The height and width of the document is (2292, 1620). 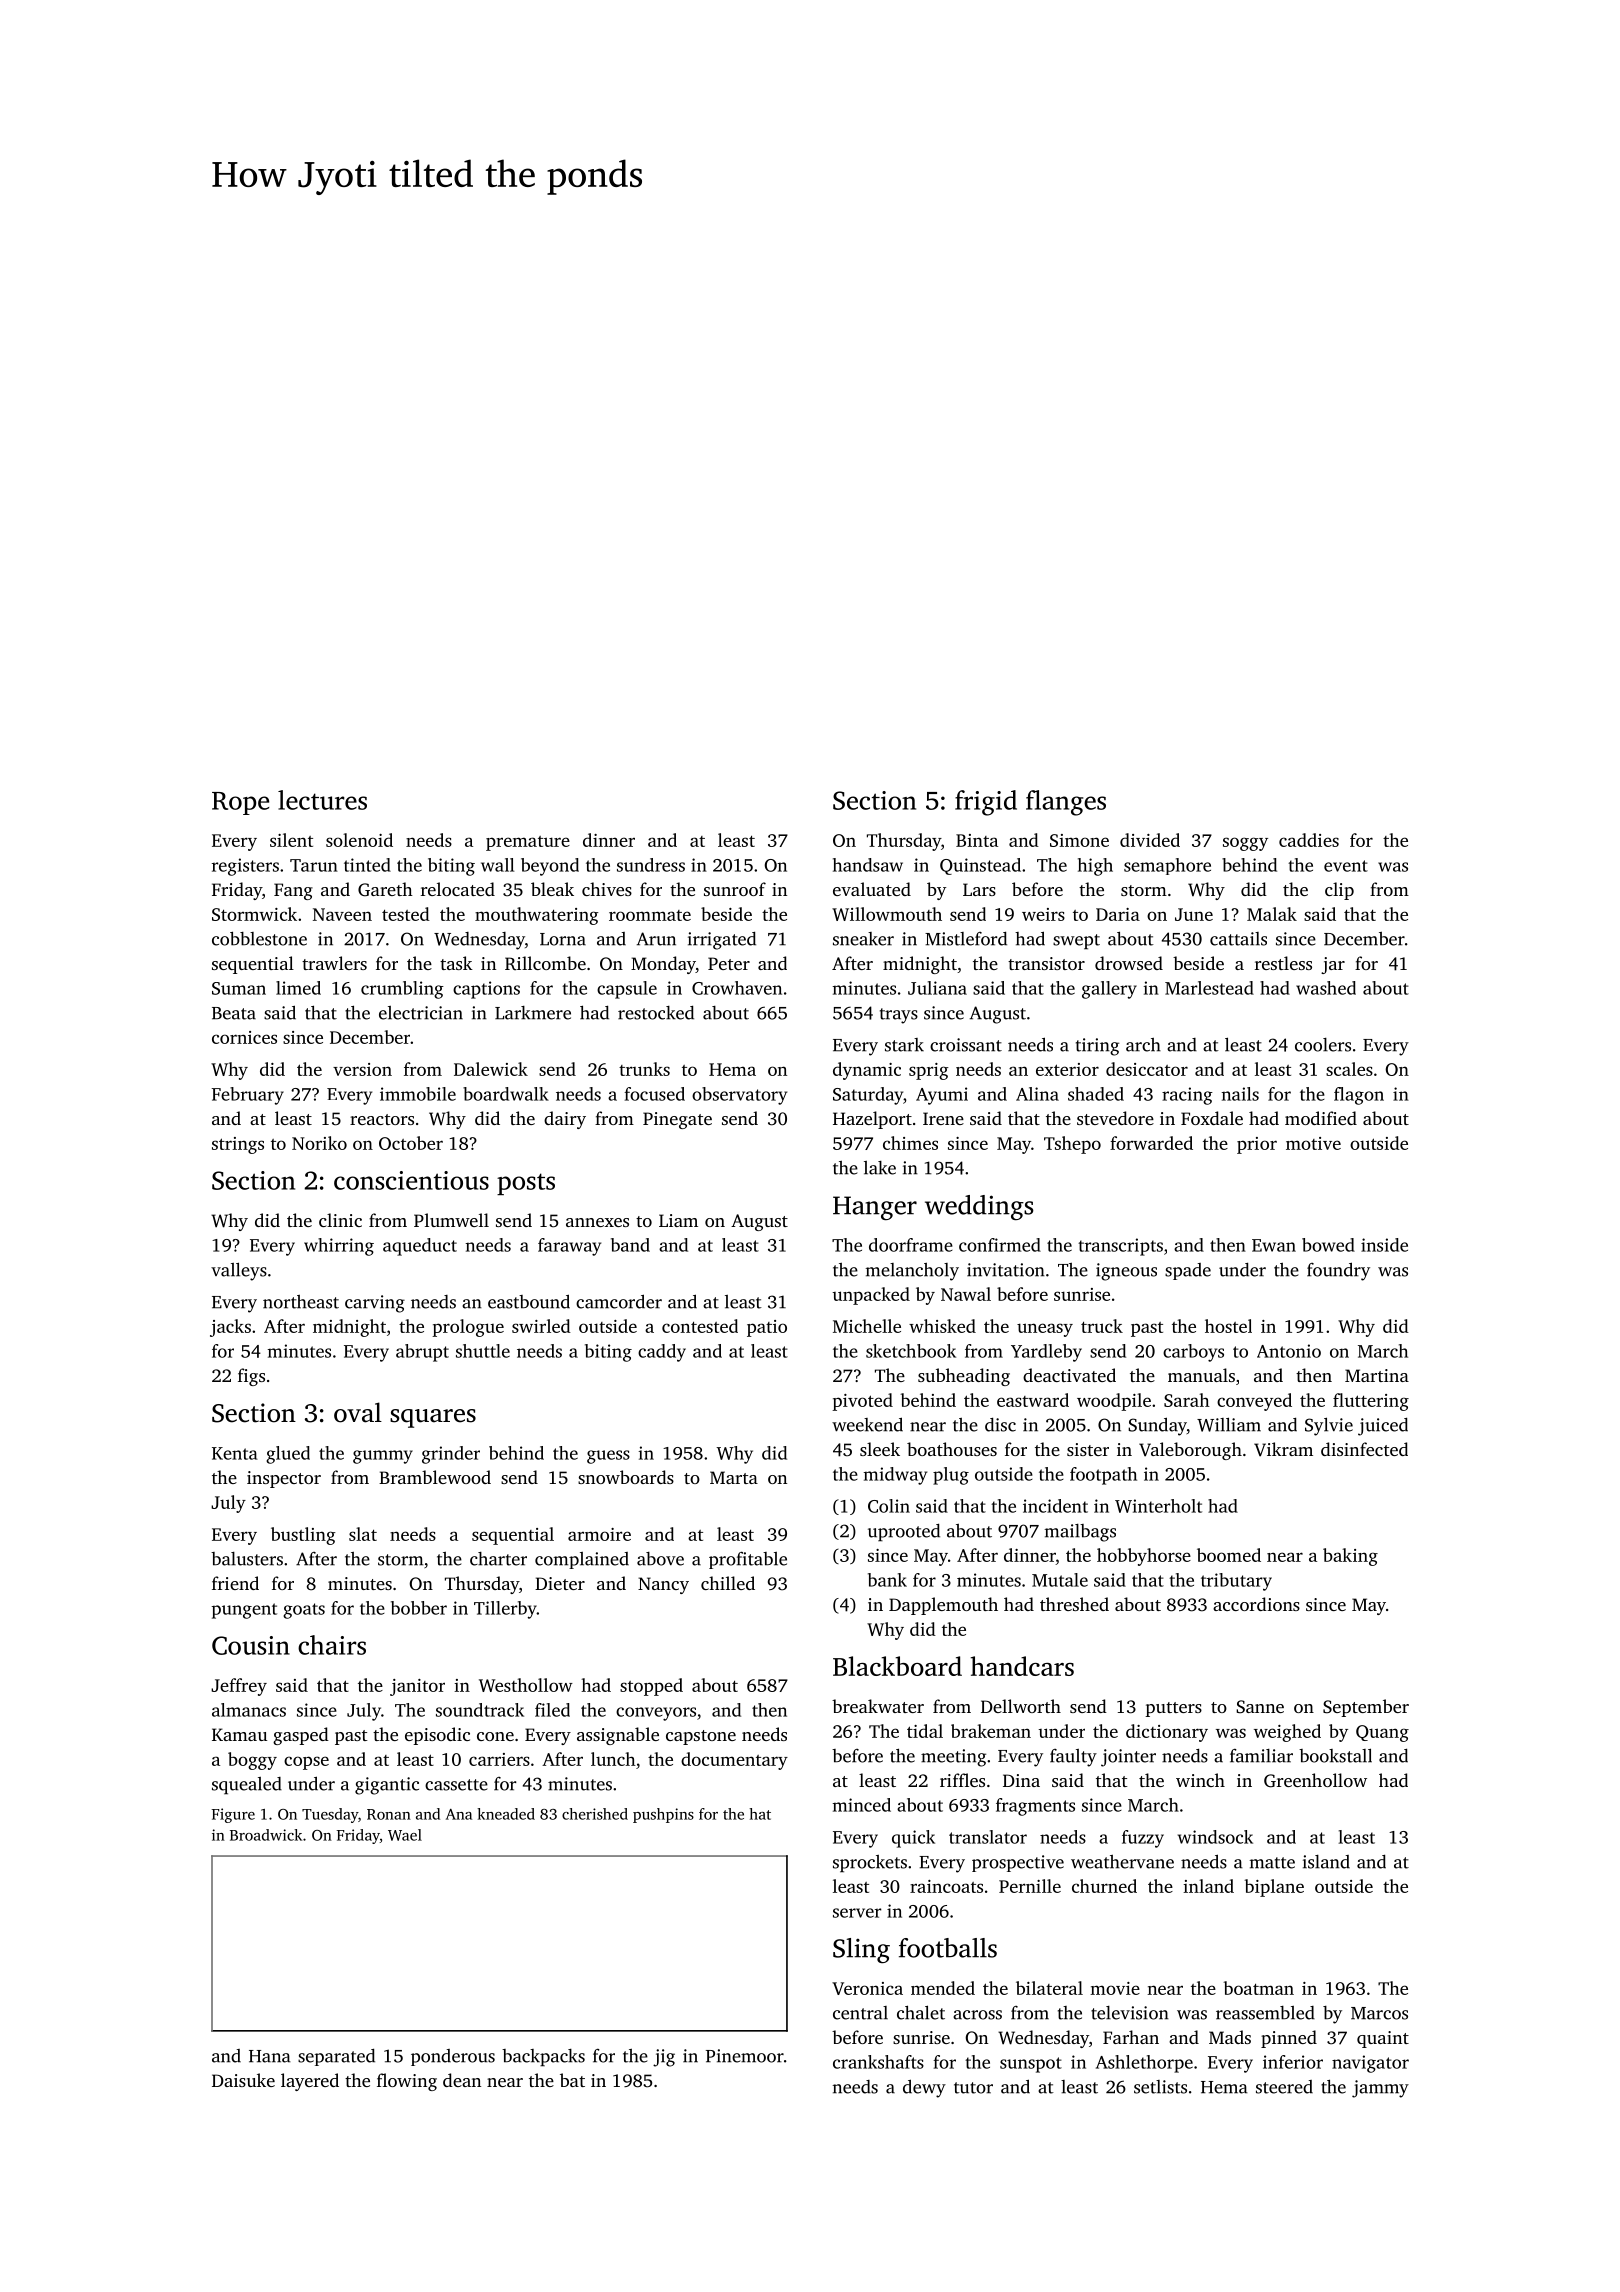 What do you see at coordinates (322, 800) in the document?
I see `lectures` at bounding box center [322, 800].
